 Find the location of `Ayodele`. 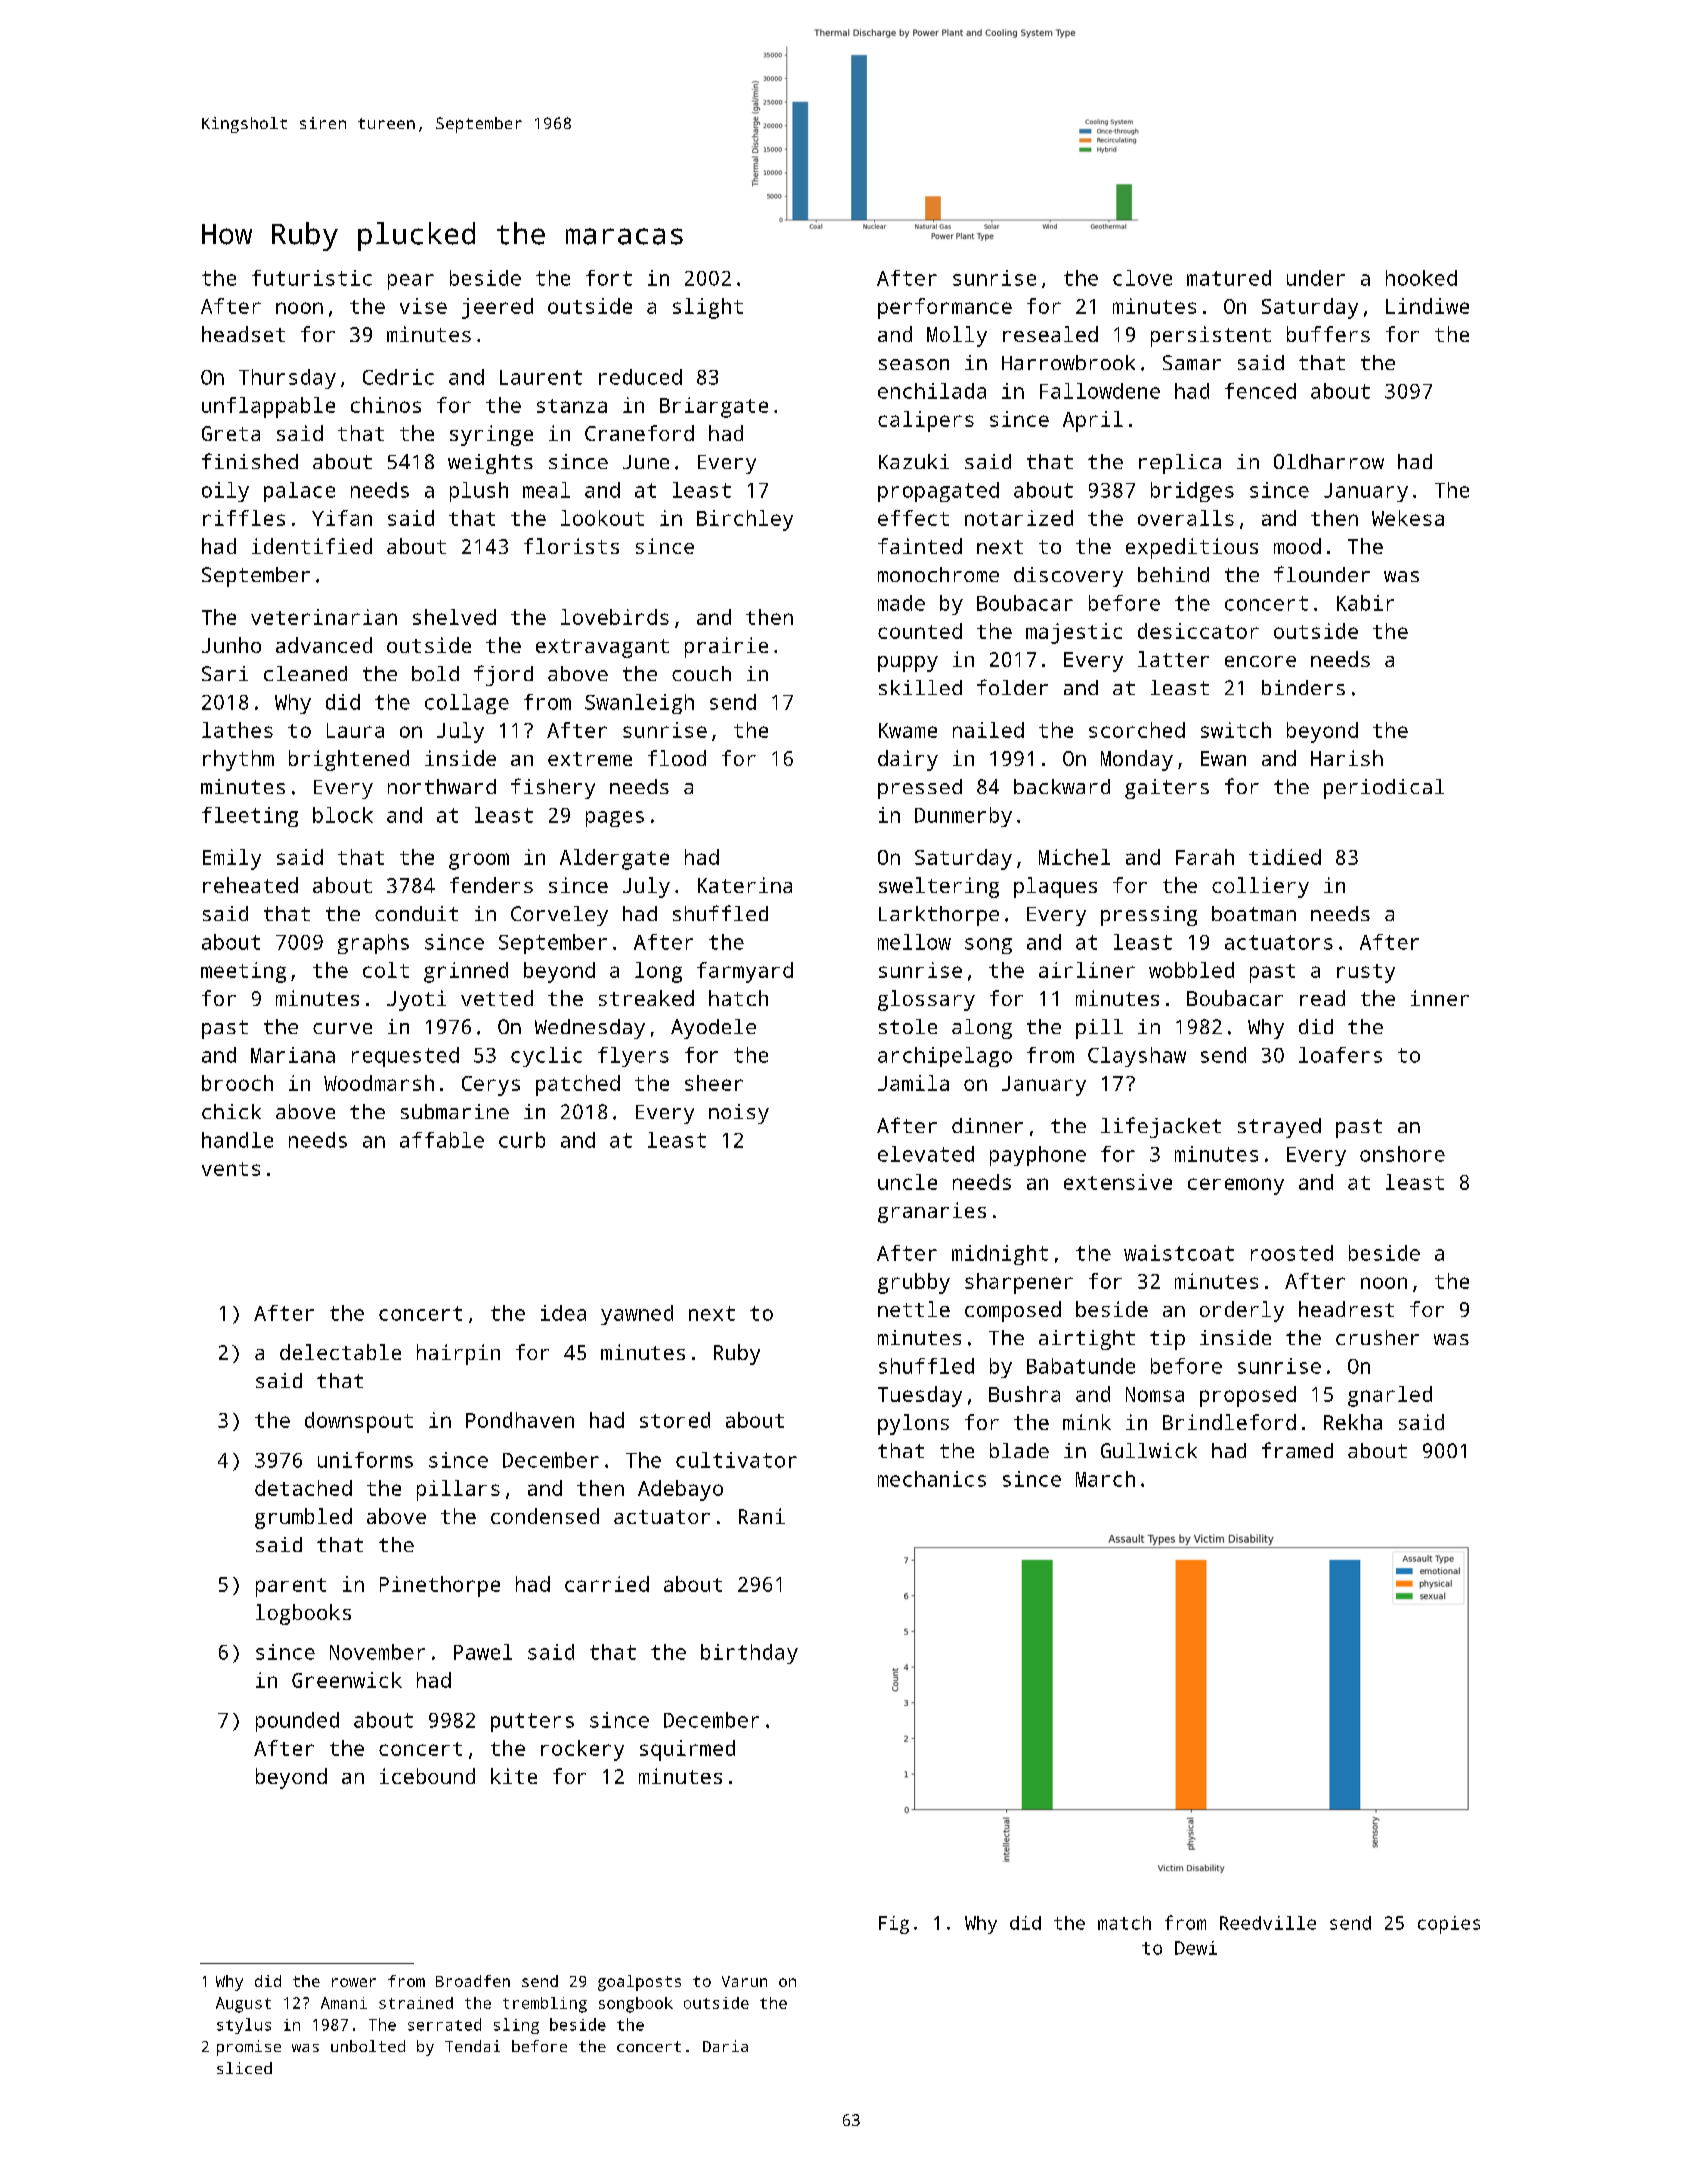

Ayodele is located at coordinates (713, 1029).
